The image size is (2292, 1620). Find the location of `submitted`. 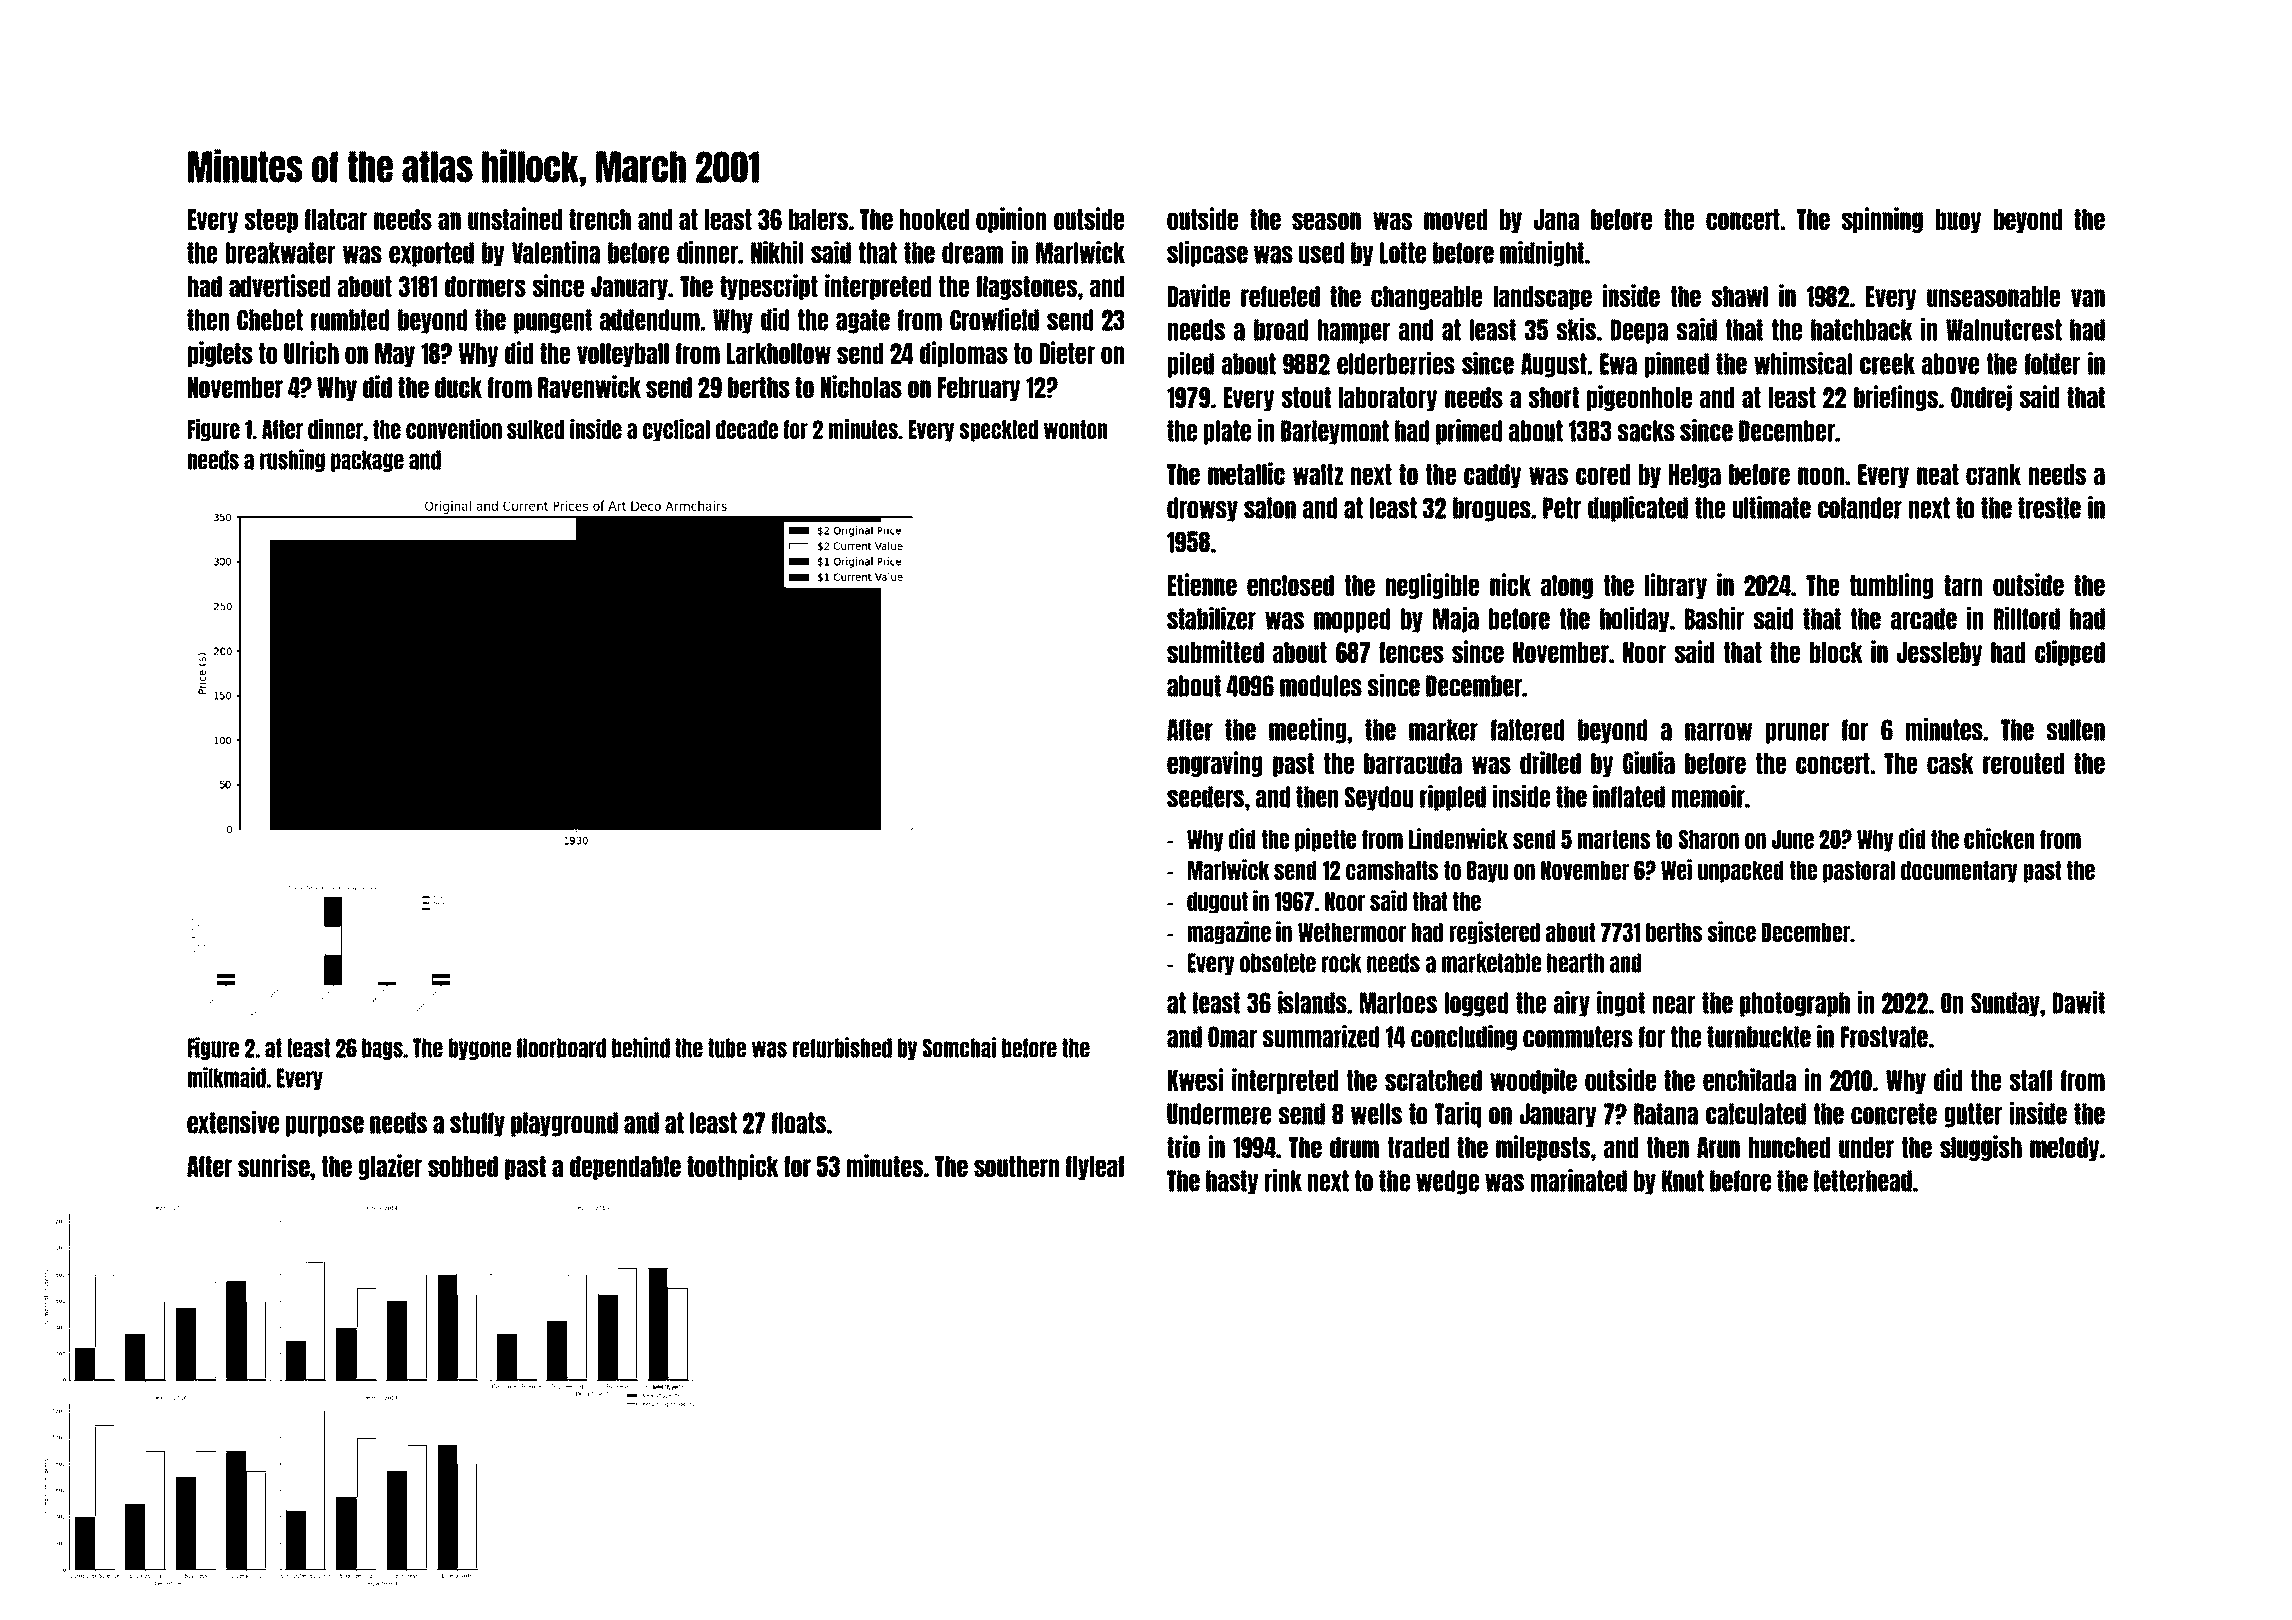

submitted is located at coordinates (1215, 651).
